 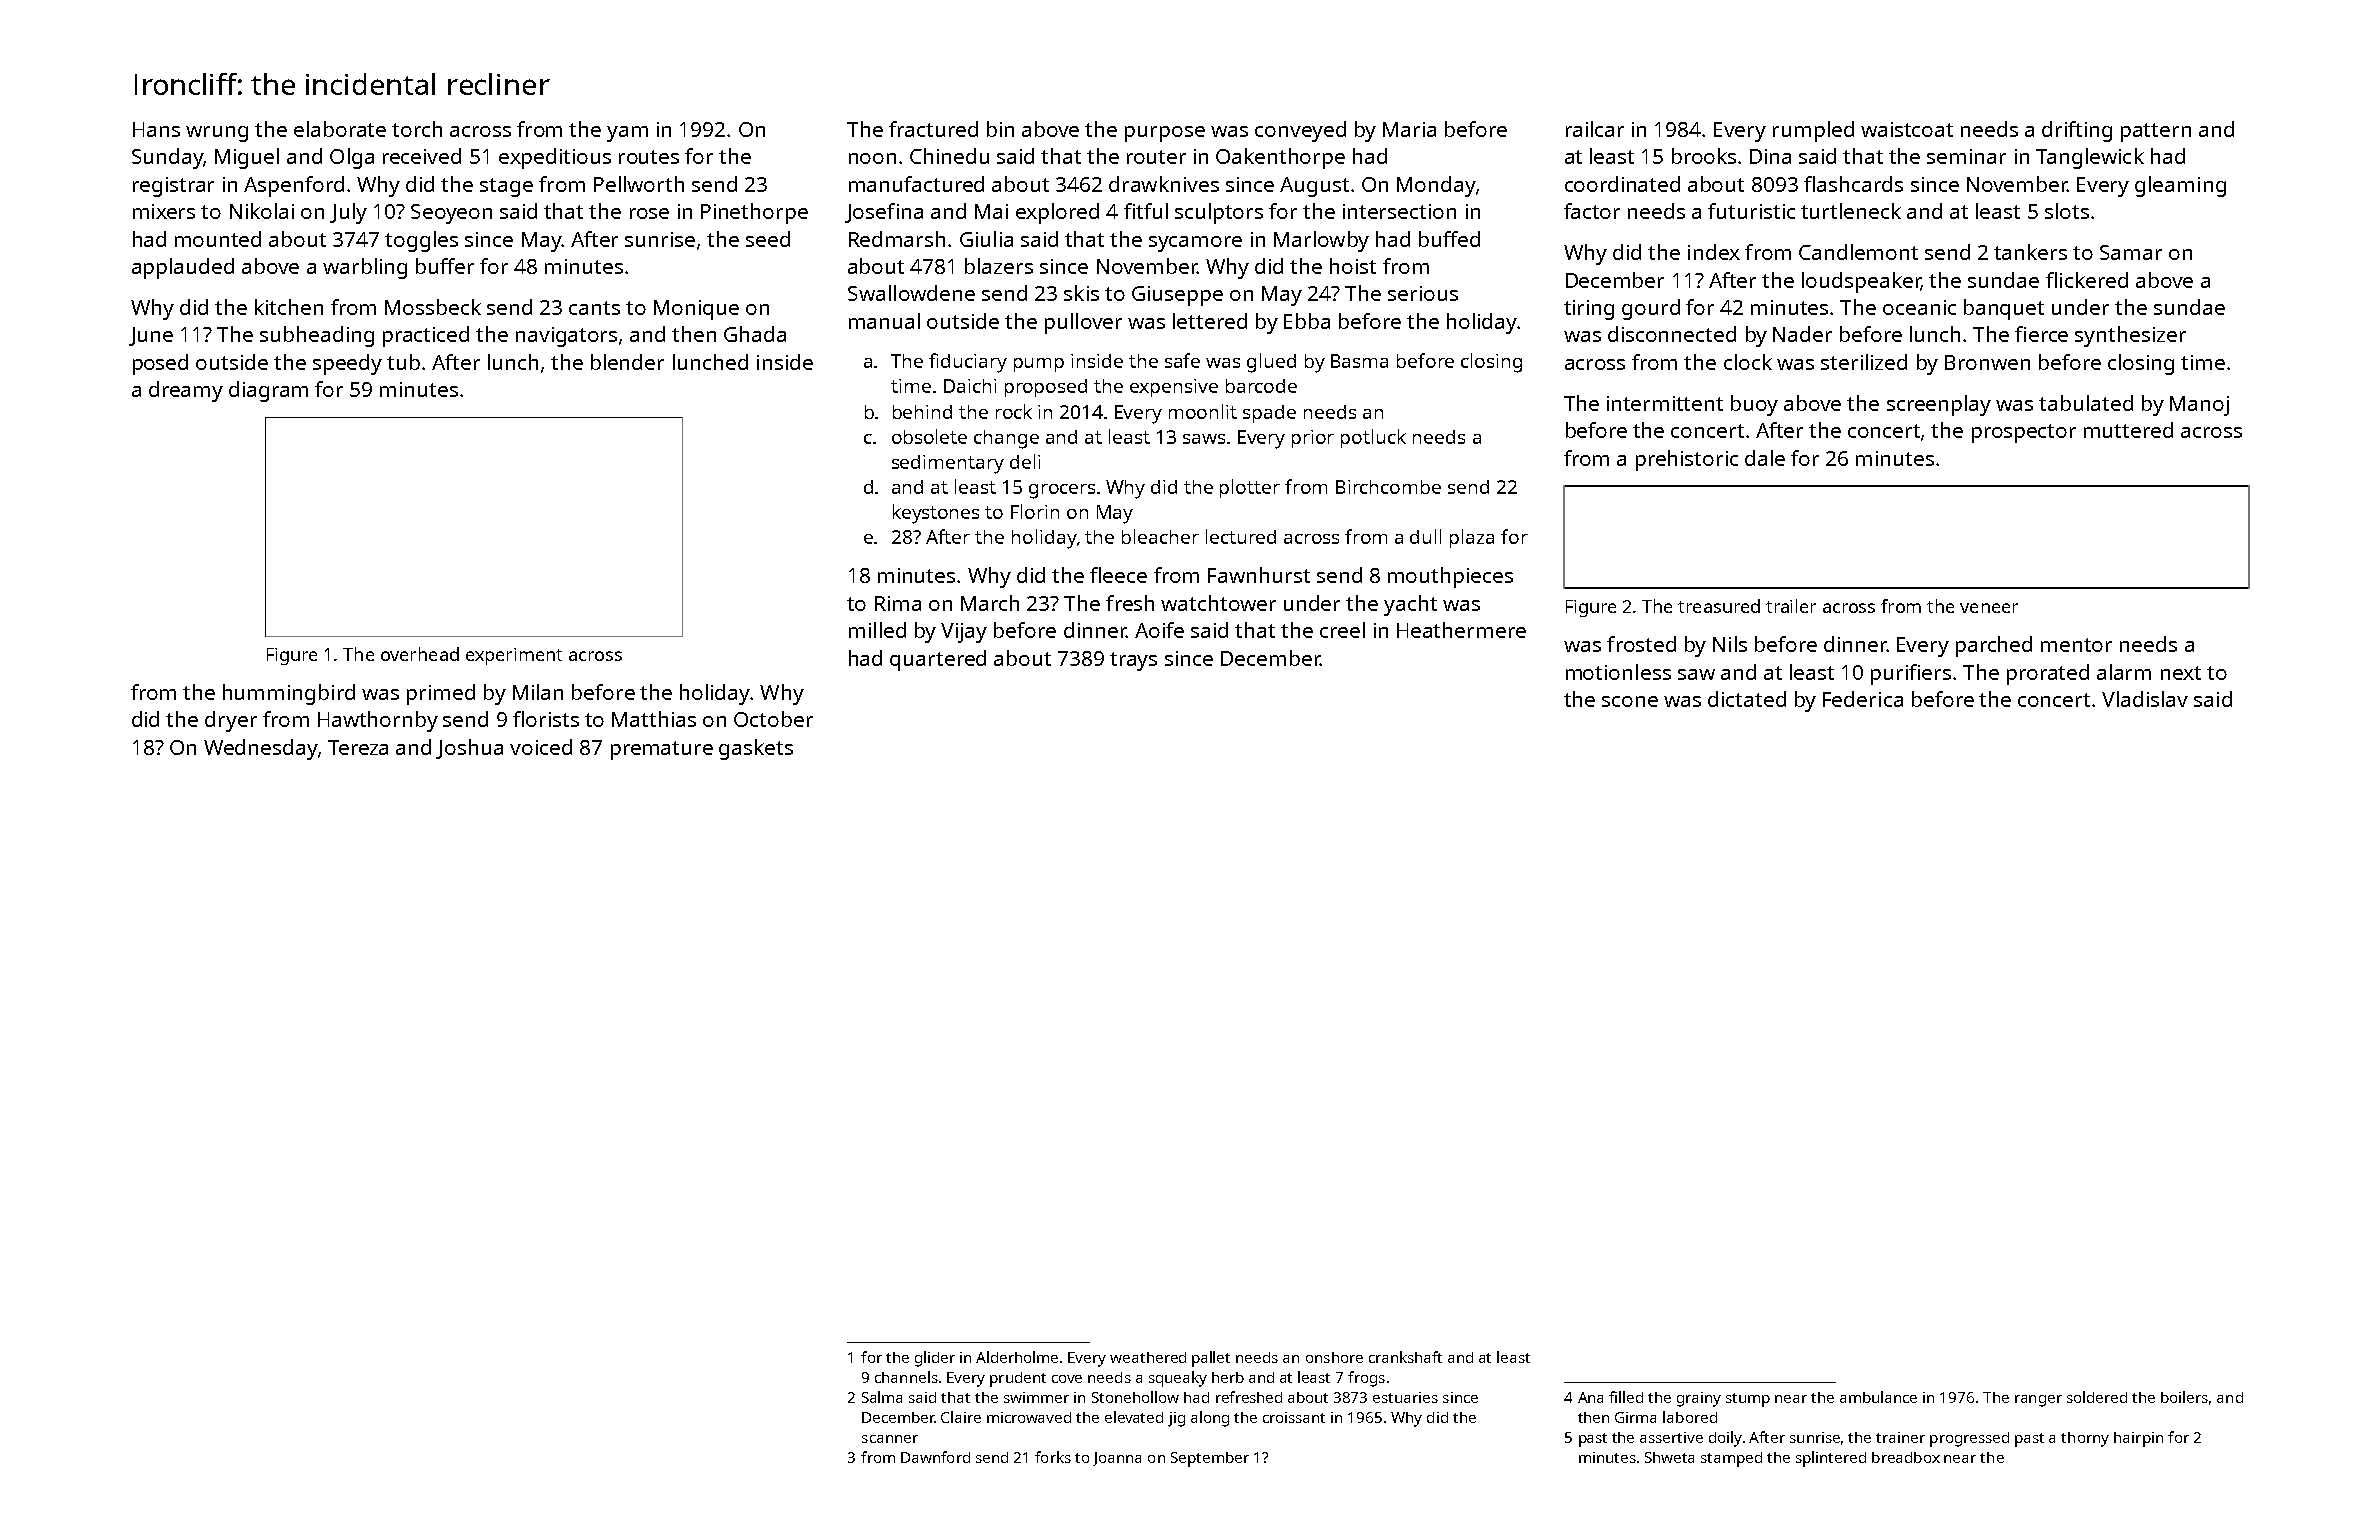 What do you see at coordinates (1863, 699) in the screenshot?
I see `Federica` at bounding box center [1863, 699].
